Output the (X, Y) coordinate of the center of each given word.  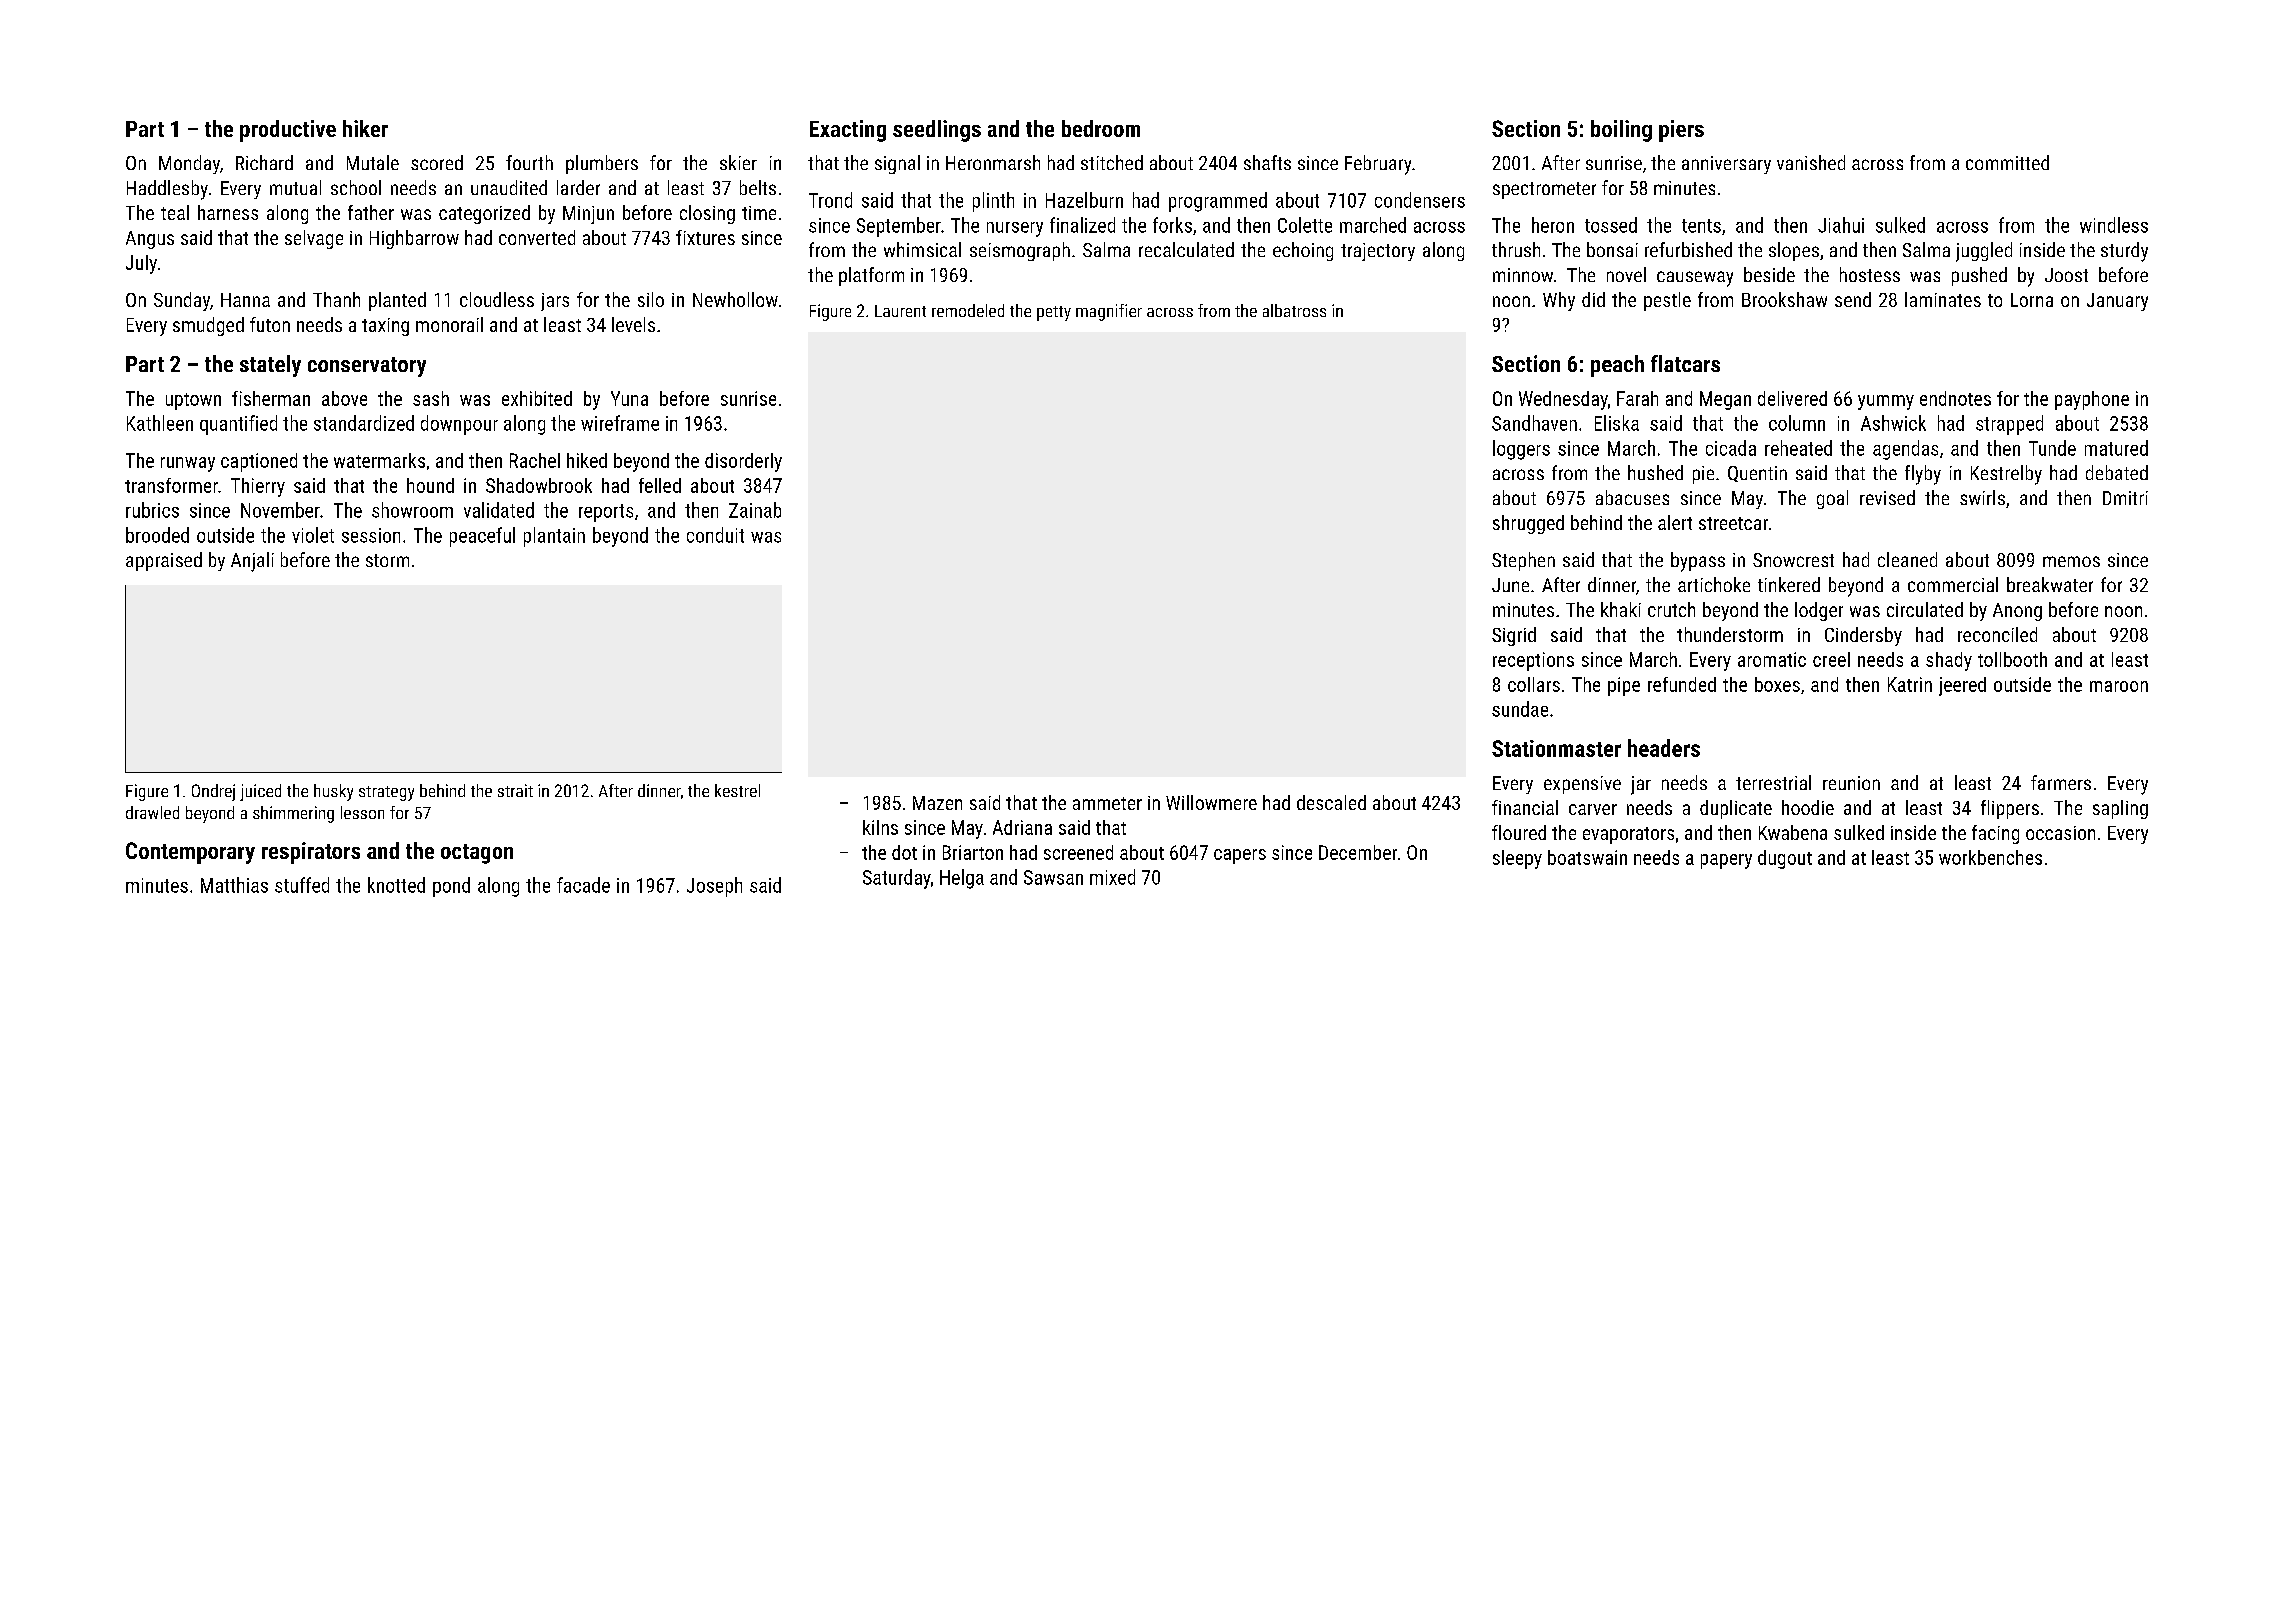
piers (1681, 131)
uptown (193, 401)
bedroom (1101, 128)
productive (288, 131)
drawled (152, 812)
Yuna (629, 398)
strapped (2009, 425)
